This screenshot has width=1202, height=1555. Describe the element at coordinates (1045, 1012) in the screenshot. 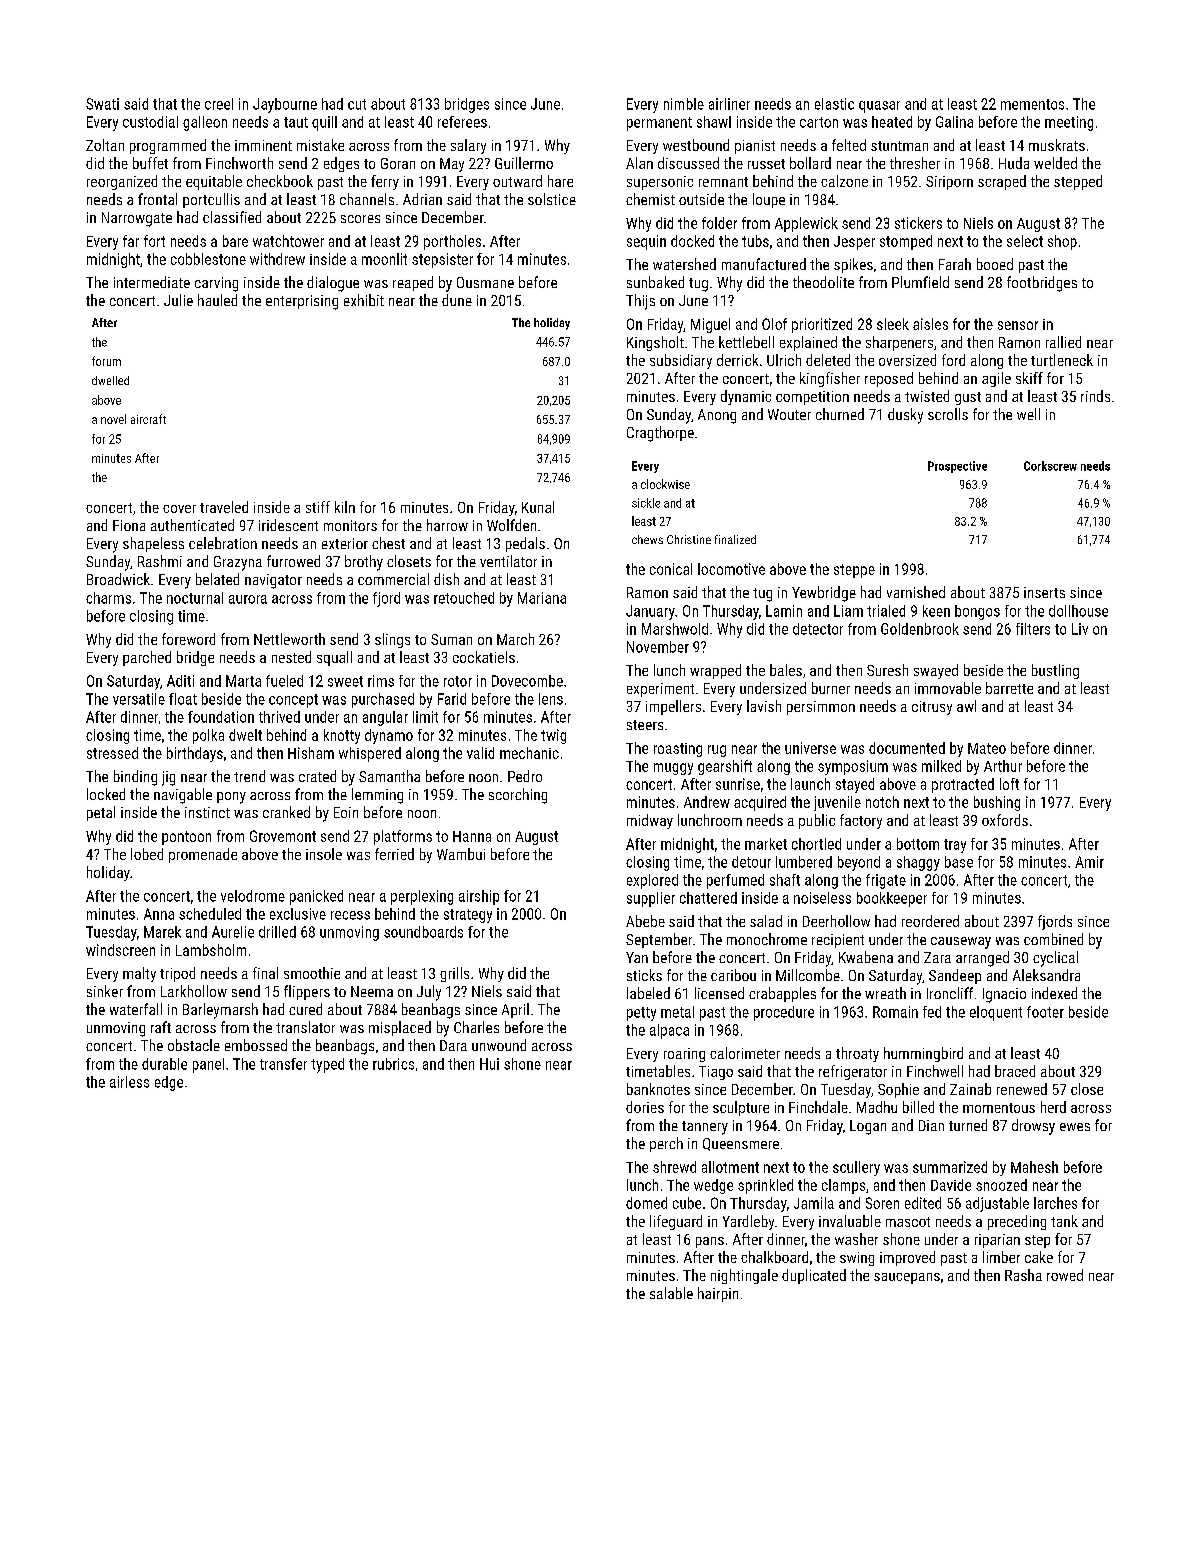

I see `footer` at that location.
